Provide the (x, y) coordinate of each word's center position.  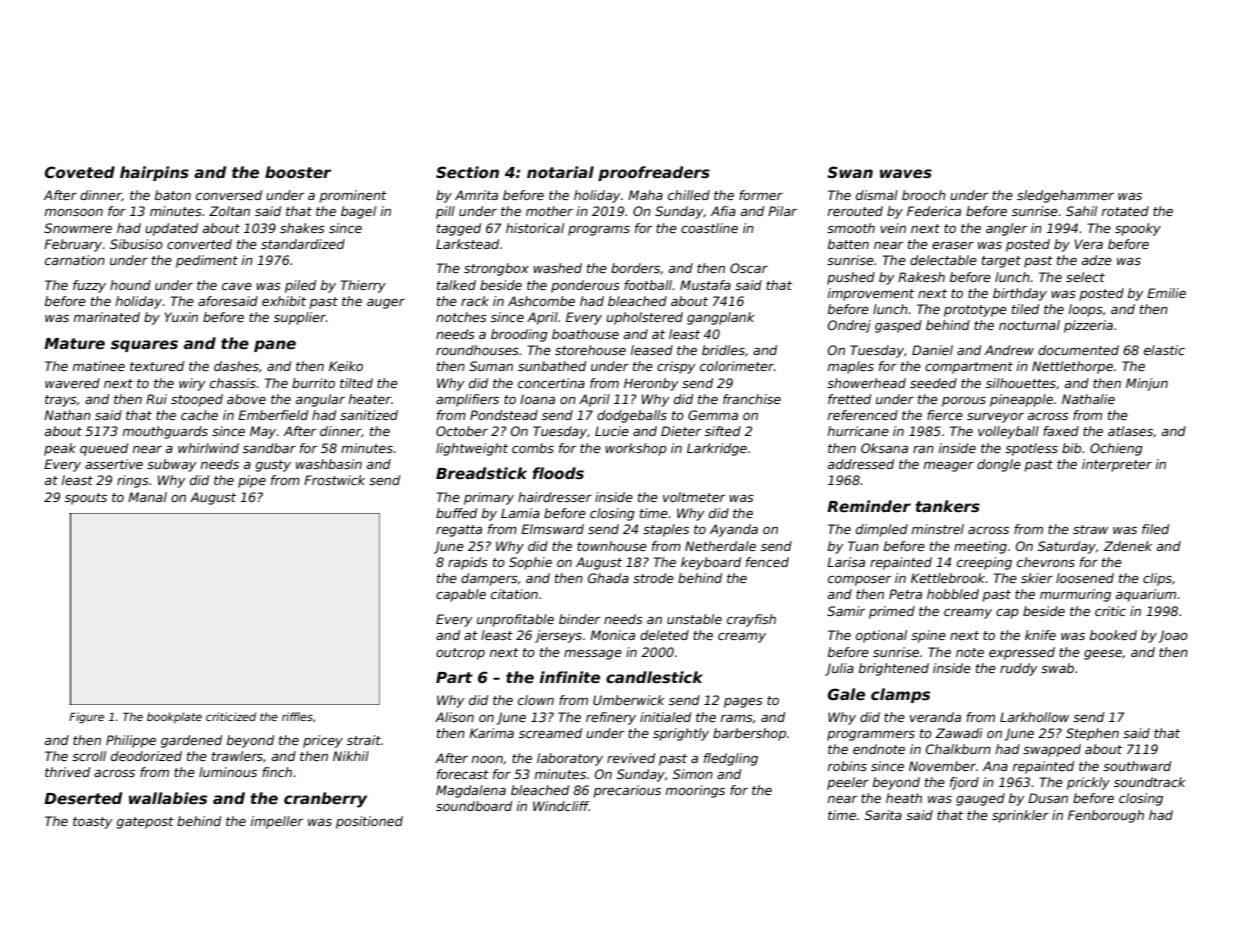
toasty (92, 823)
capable (461, 595)
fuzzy (89, 286)
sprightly (681, 734)
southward (1137, 766)
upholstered (644, 318)
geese (1103, 655)
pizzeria (1088, 326)
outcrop (460, 654)
